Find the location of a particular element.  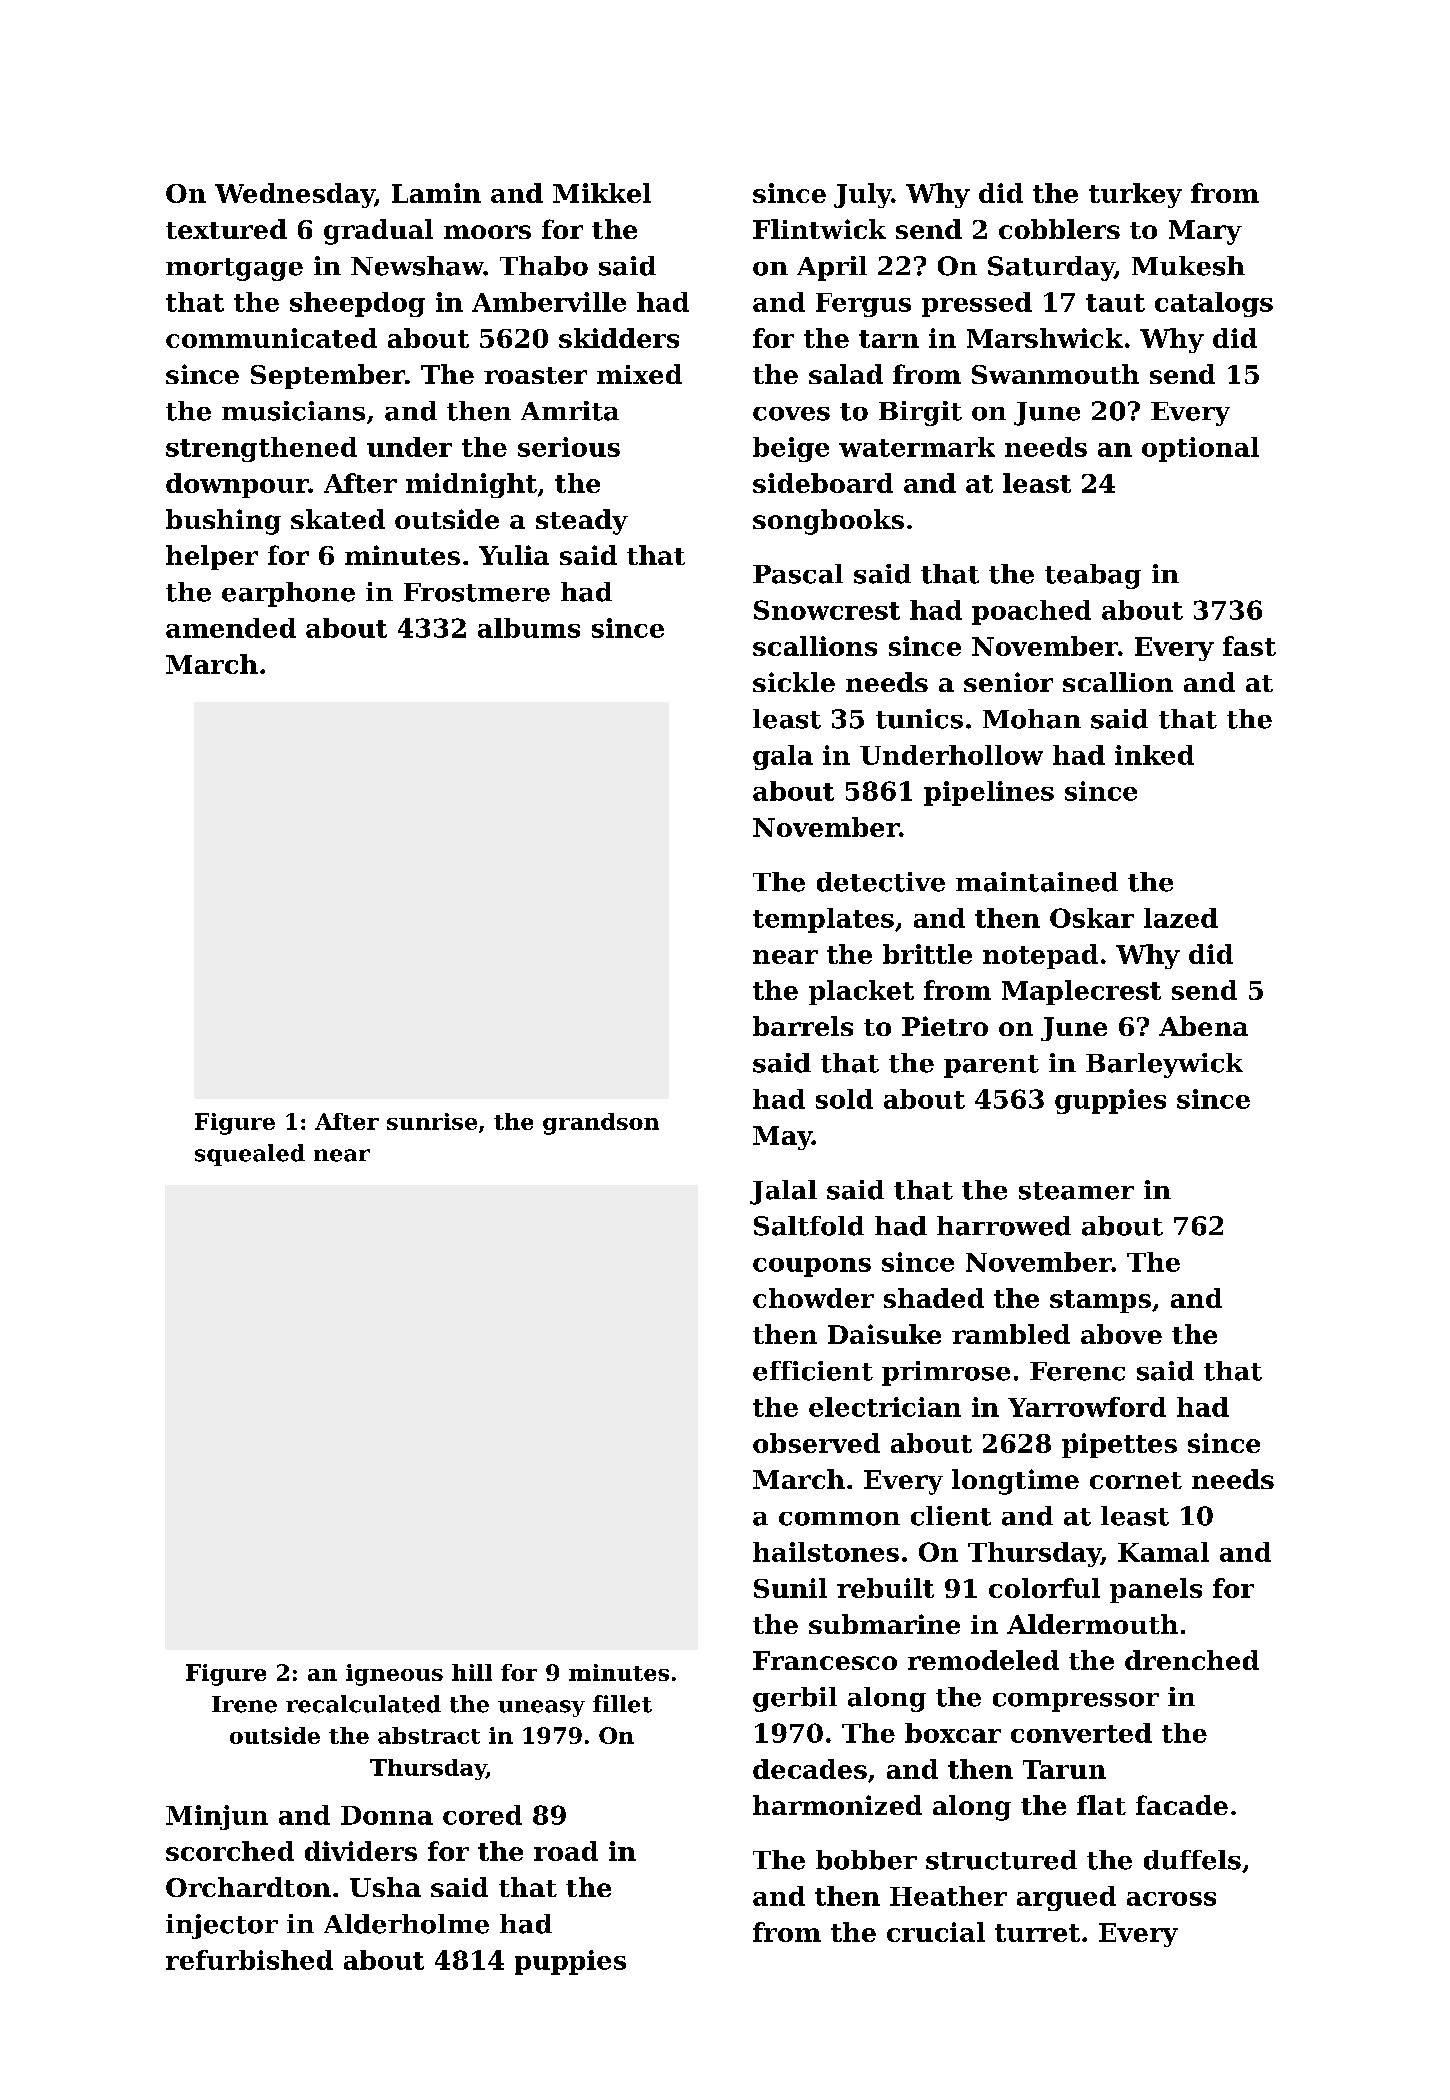

Irene is located at coordinates (244, 1704).
